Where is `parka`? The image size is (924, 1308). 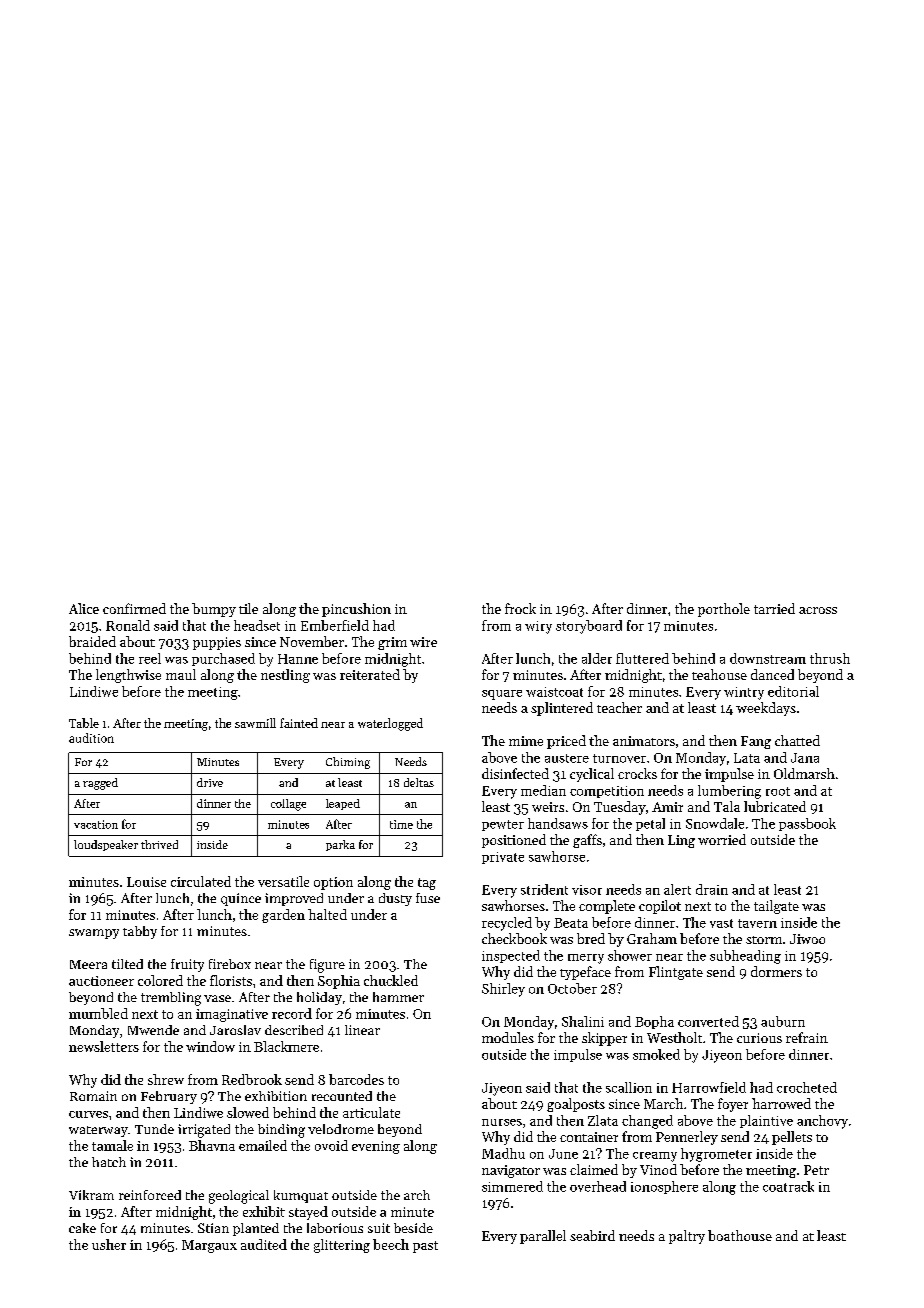
parka is located at coordinates (340, 845).
